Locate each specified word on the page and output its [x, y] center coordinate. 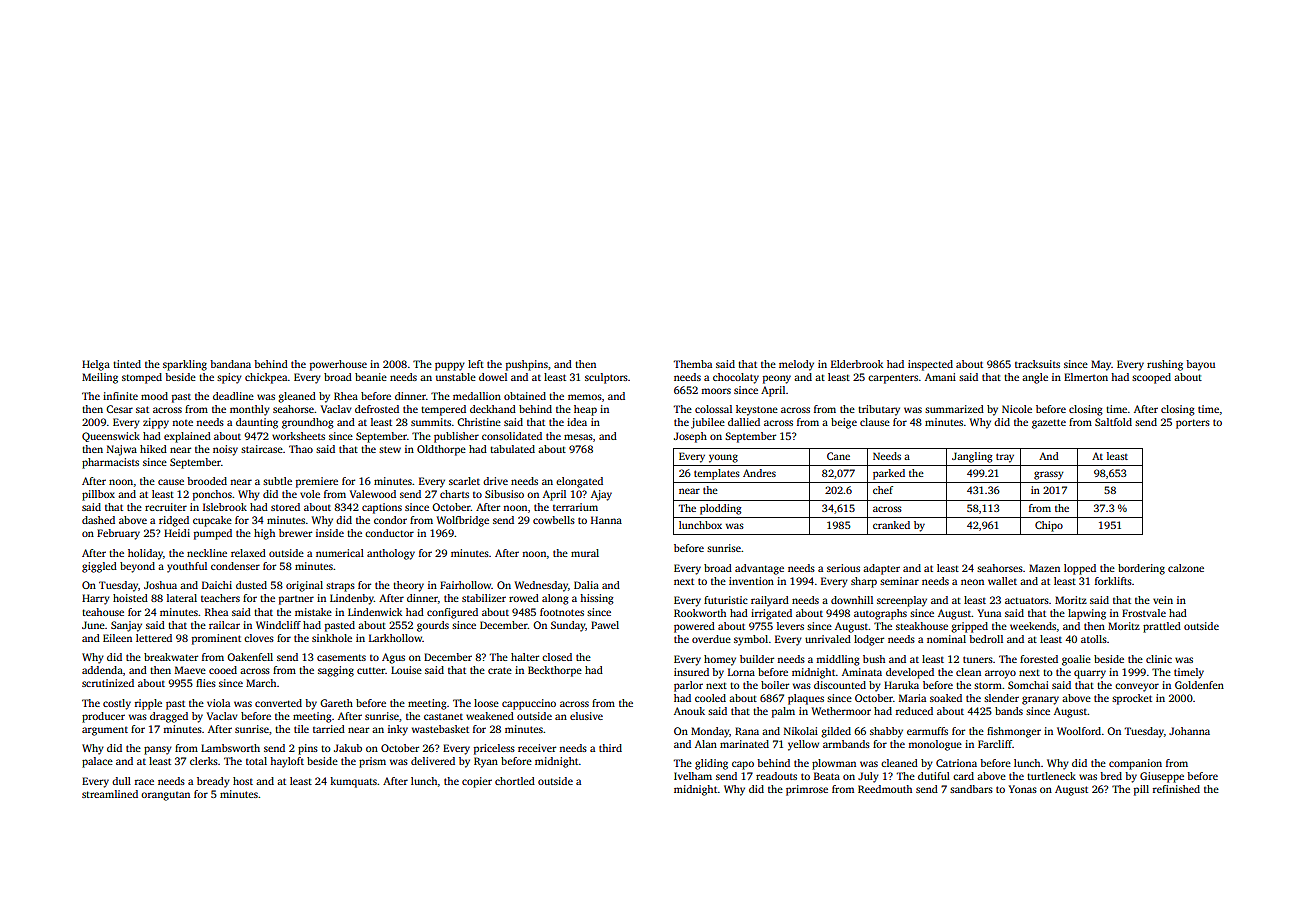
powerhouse [338, 365]
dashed [98, 520]
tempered [443, 410]
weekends [1033, 626]
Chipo [1049, 526]
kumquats [353, 782]
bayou [1200, 365]
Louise [406, 670]
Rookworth [700, 613]
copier [477, 782]
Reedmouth [885, 789]
